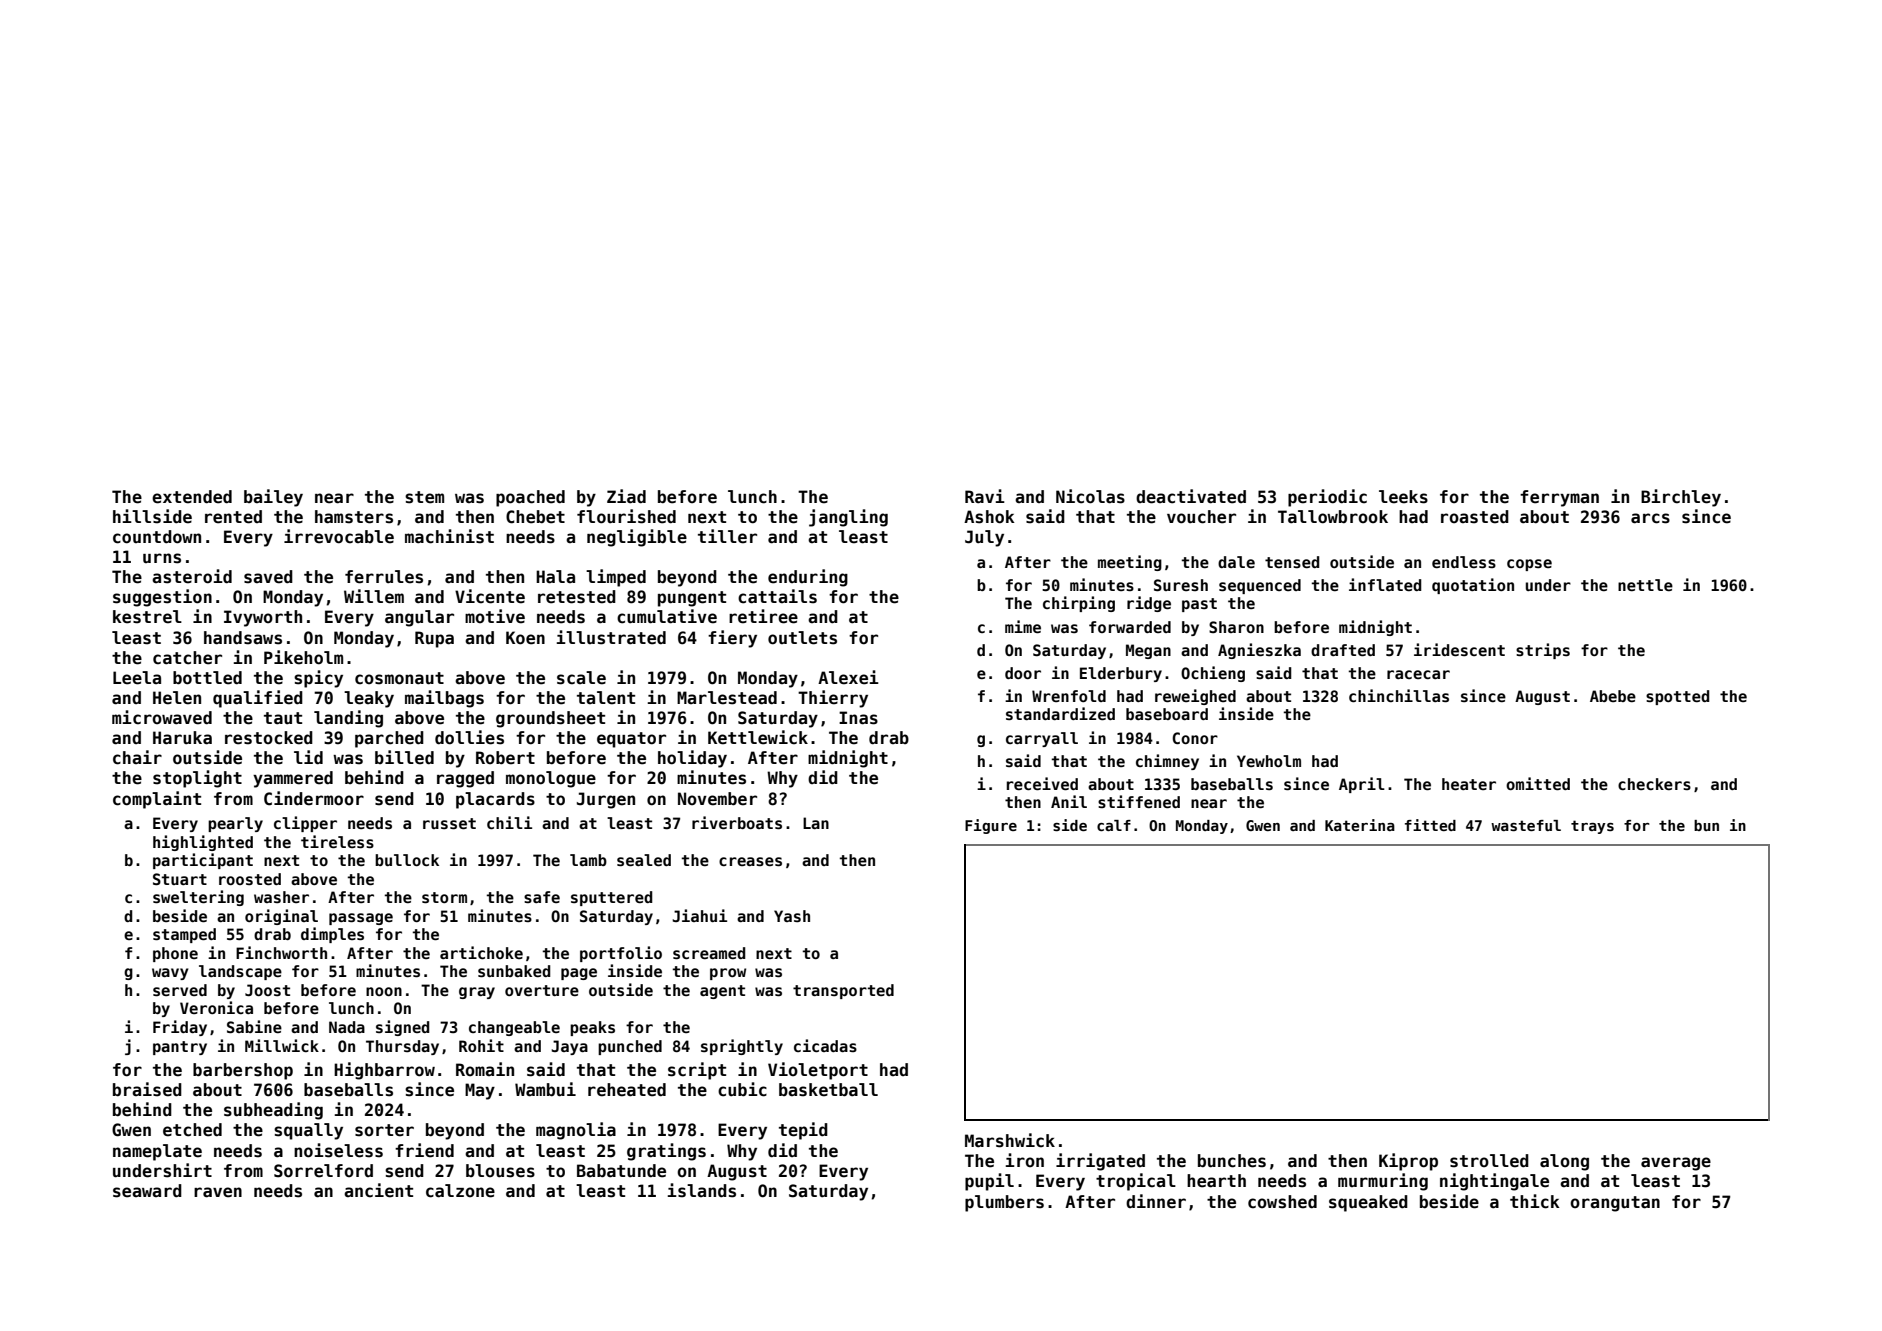  What do you see at coordinates (542, 897) in the document?
I see `safe` at bounding box center [542, 897].
